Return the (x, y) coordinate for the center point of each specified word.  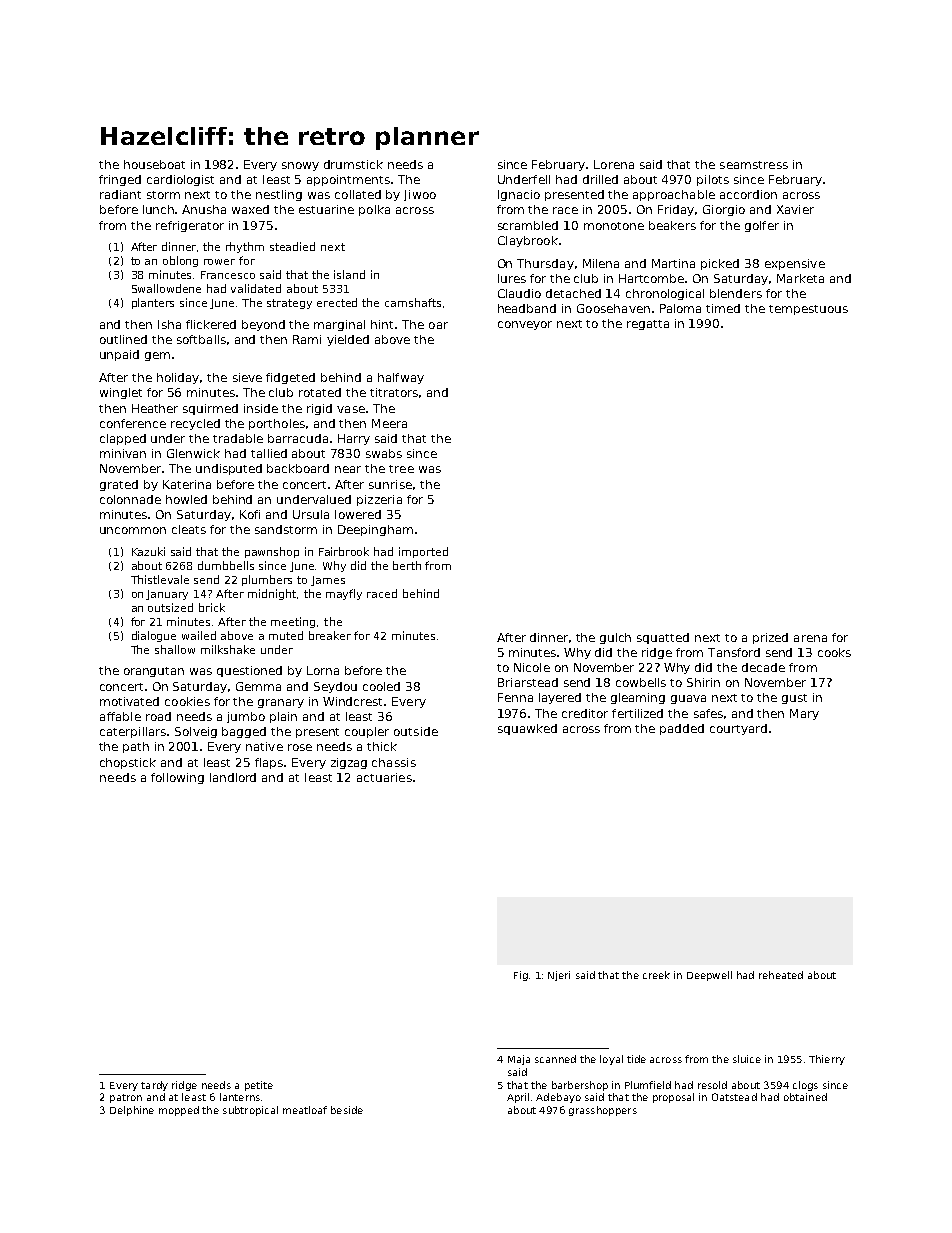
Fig (521, 976)
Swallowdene (166, 288)
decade (763, 667)
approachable (674, 195)
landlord (233, 777)
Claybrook (528, 241)
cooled (381, 686)
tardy (154, 1086)
